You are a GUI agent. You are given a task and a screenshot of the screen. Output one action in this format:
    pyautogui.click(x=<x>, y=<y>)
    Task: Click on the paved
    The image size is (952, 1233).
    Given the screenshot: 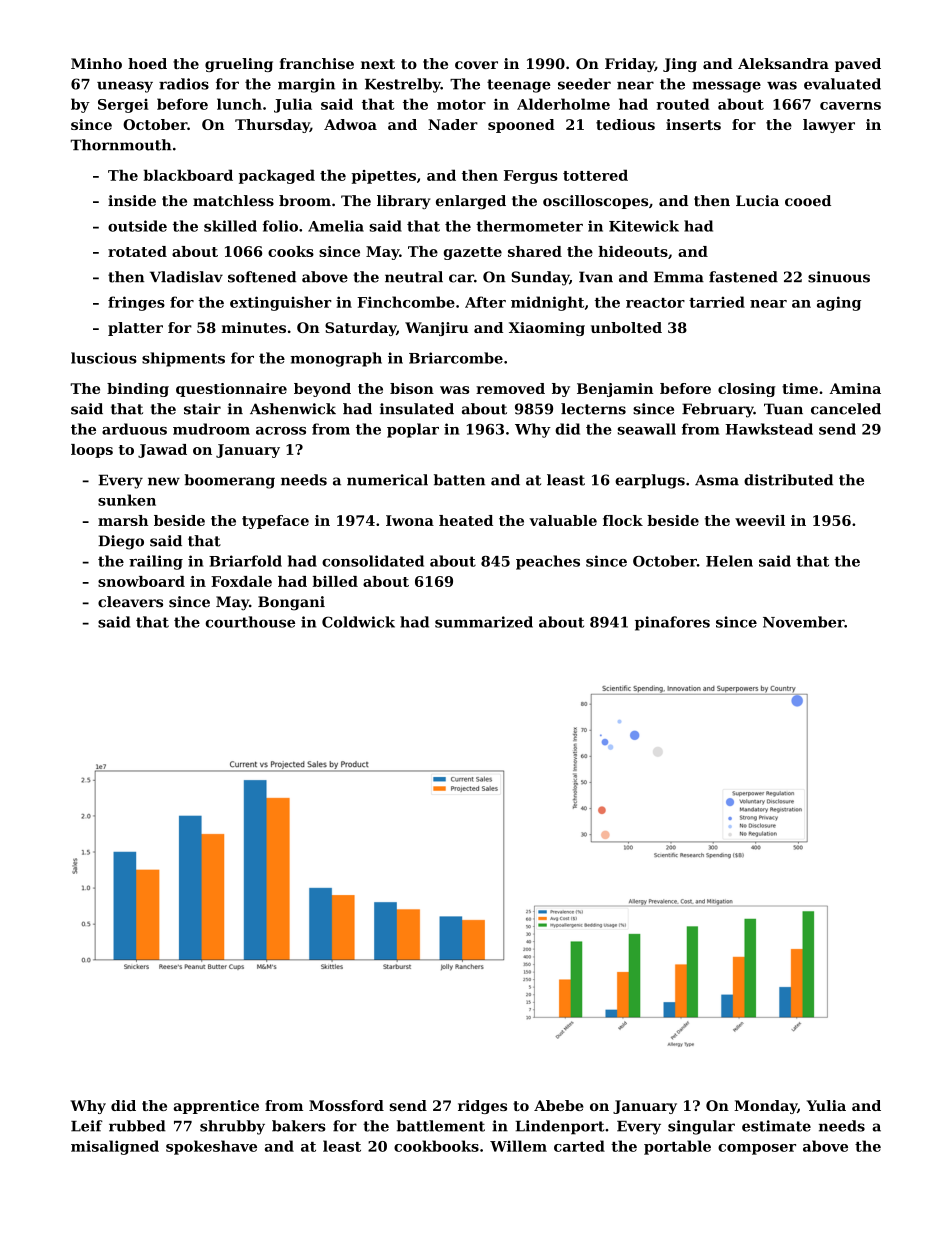 What is the action you would take?
    pyautogui.click(x=858, y=65)
